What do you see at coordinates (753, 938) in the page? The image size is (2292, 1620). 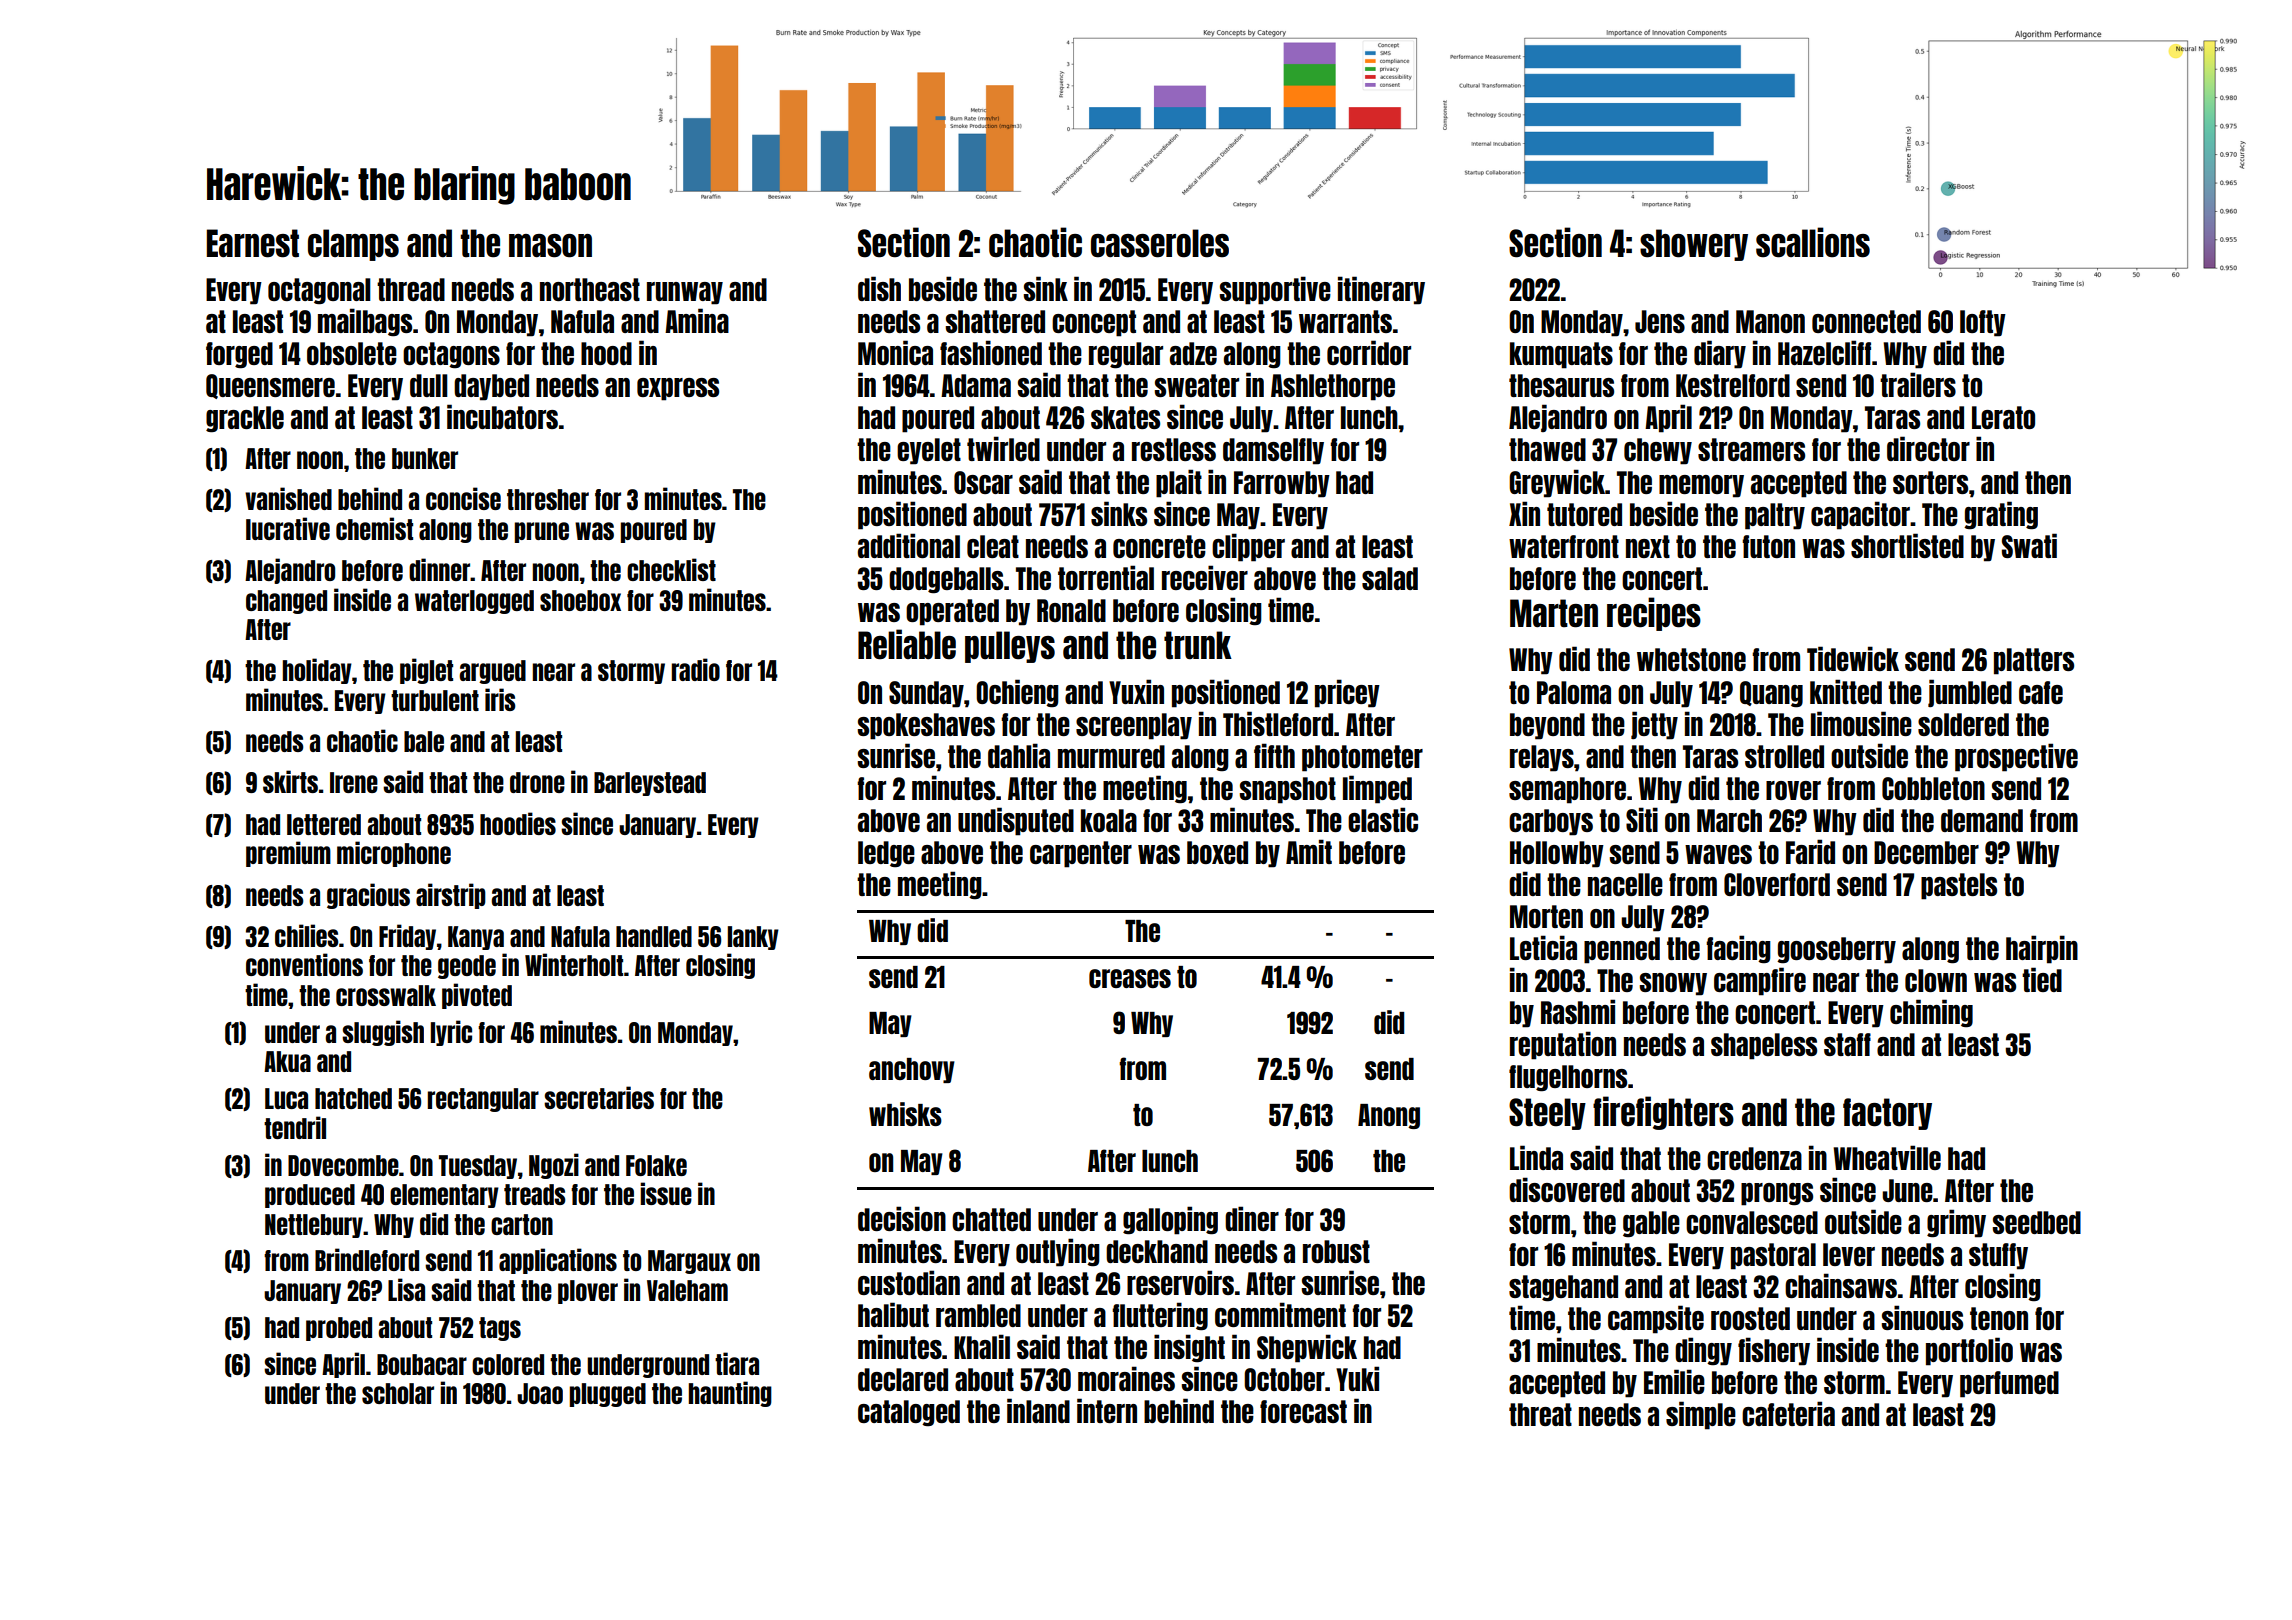 I see `lanky` at bounding box center [753, 938].
